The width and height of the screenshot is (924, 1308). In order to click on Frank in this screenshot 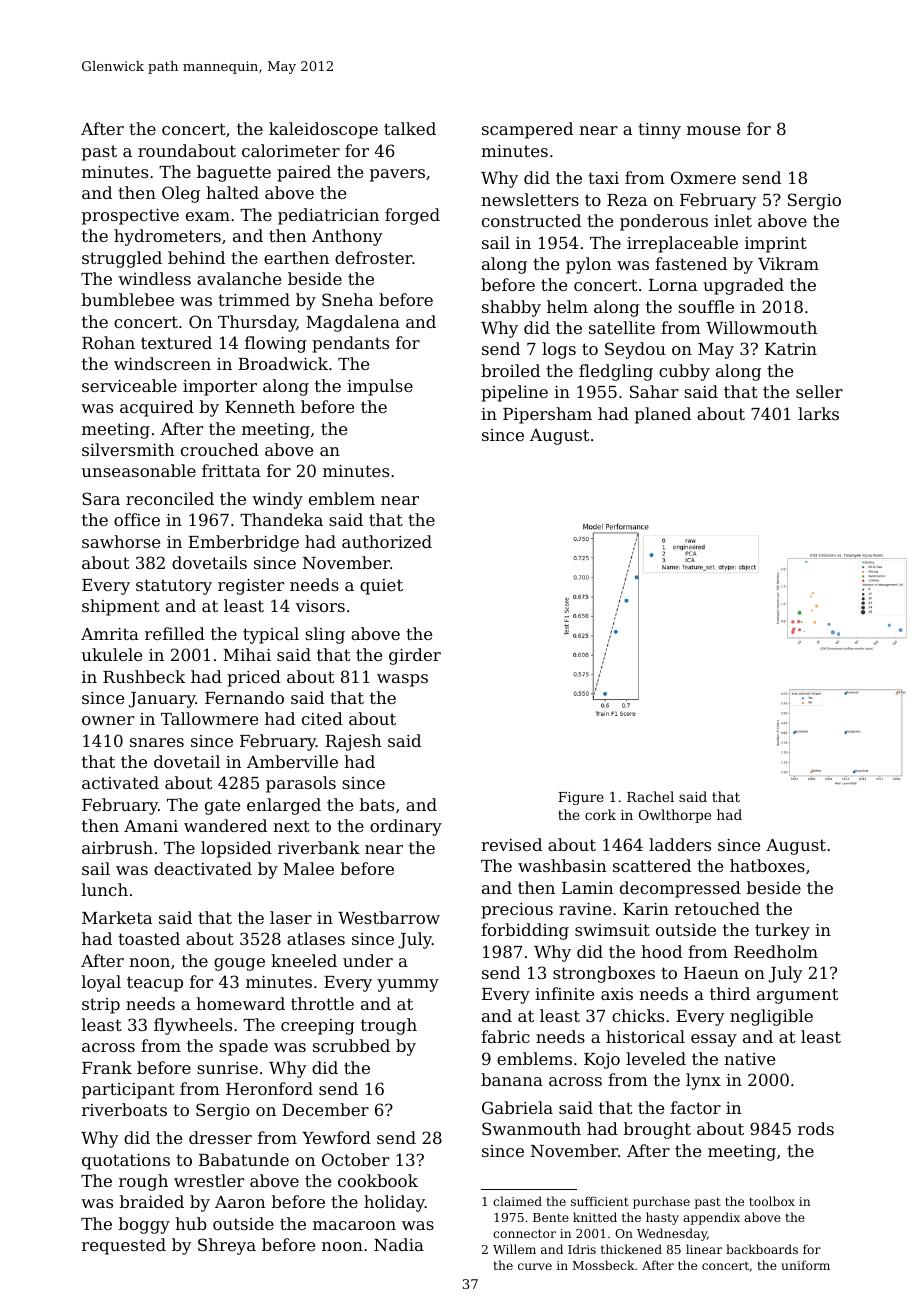, I will do `click(107, 1067)`.
